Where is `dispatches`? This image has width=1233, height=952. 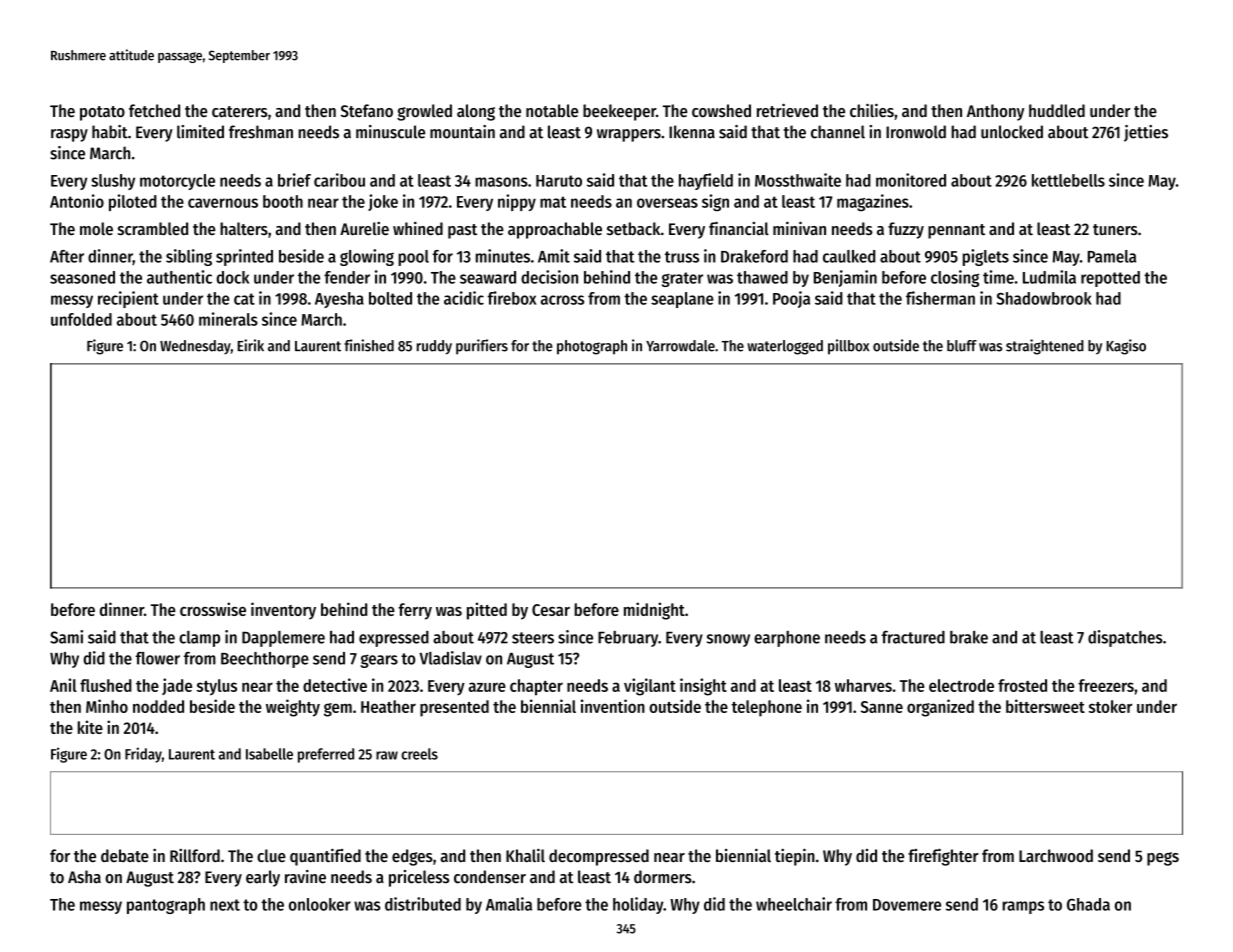 dispatches is located at coordinates (1125, 638).
